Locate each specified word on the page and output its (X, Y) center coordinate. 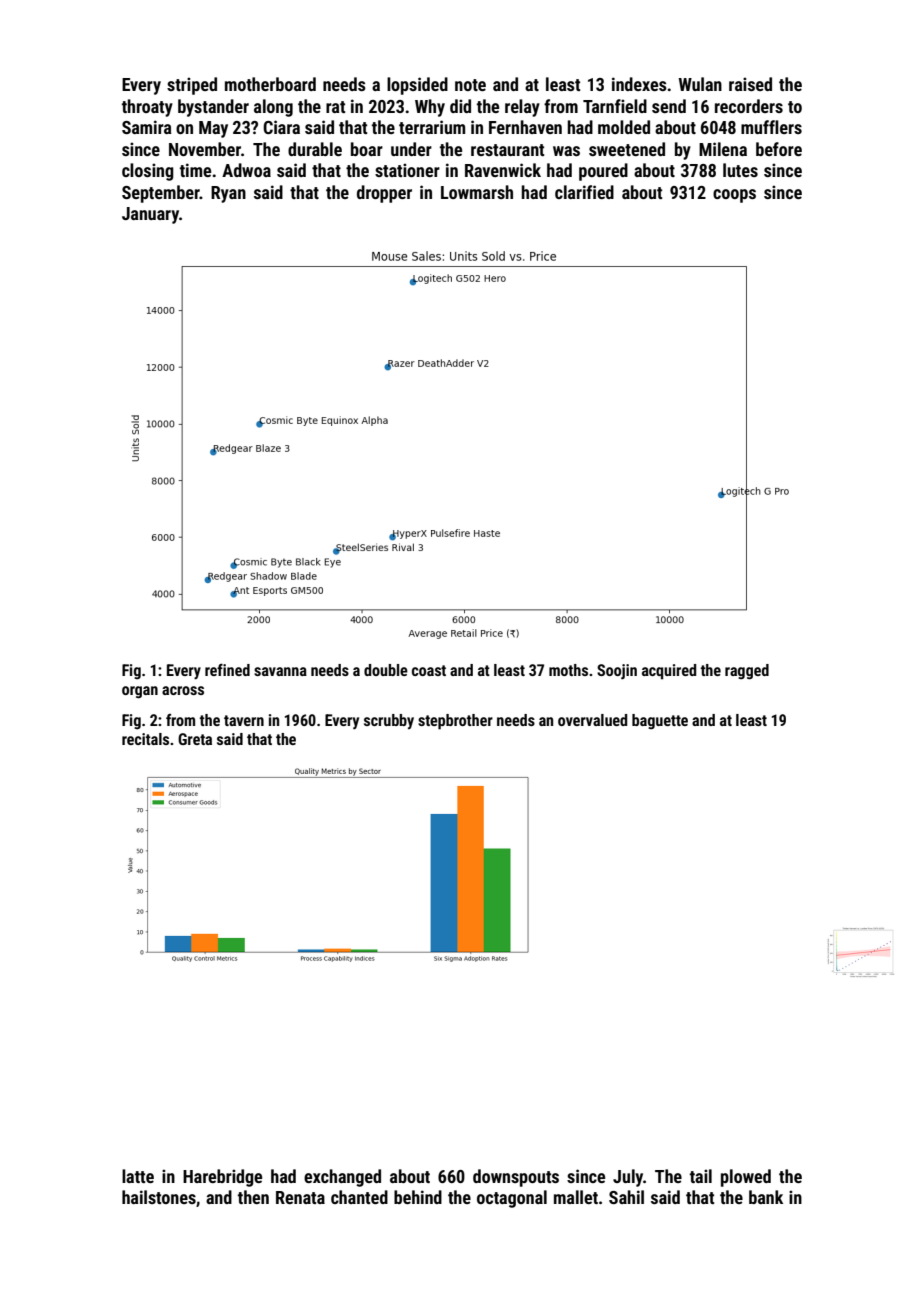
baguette (660, 722)
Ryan (228, 194)
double (386, 670)
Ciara (281, 127)
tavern (244, 720)
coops (734, 196)
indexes (639, 84)
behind (418, 1197)
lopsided (417, 86)
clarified (584, 192)
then (253, 1197)
